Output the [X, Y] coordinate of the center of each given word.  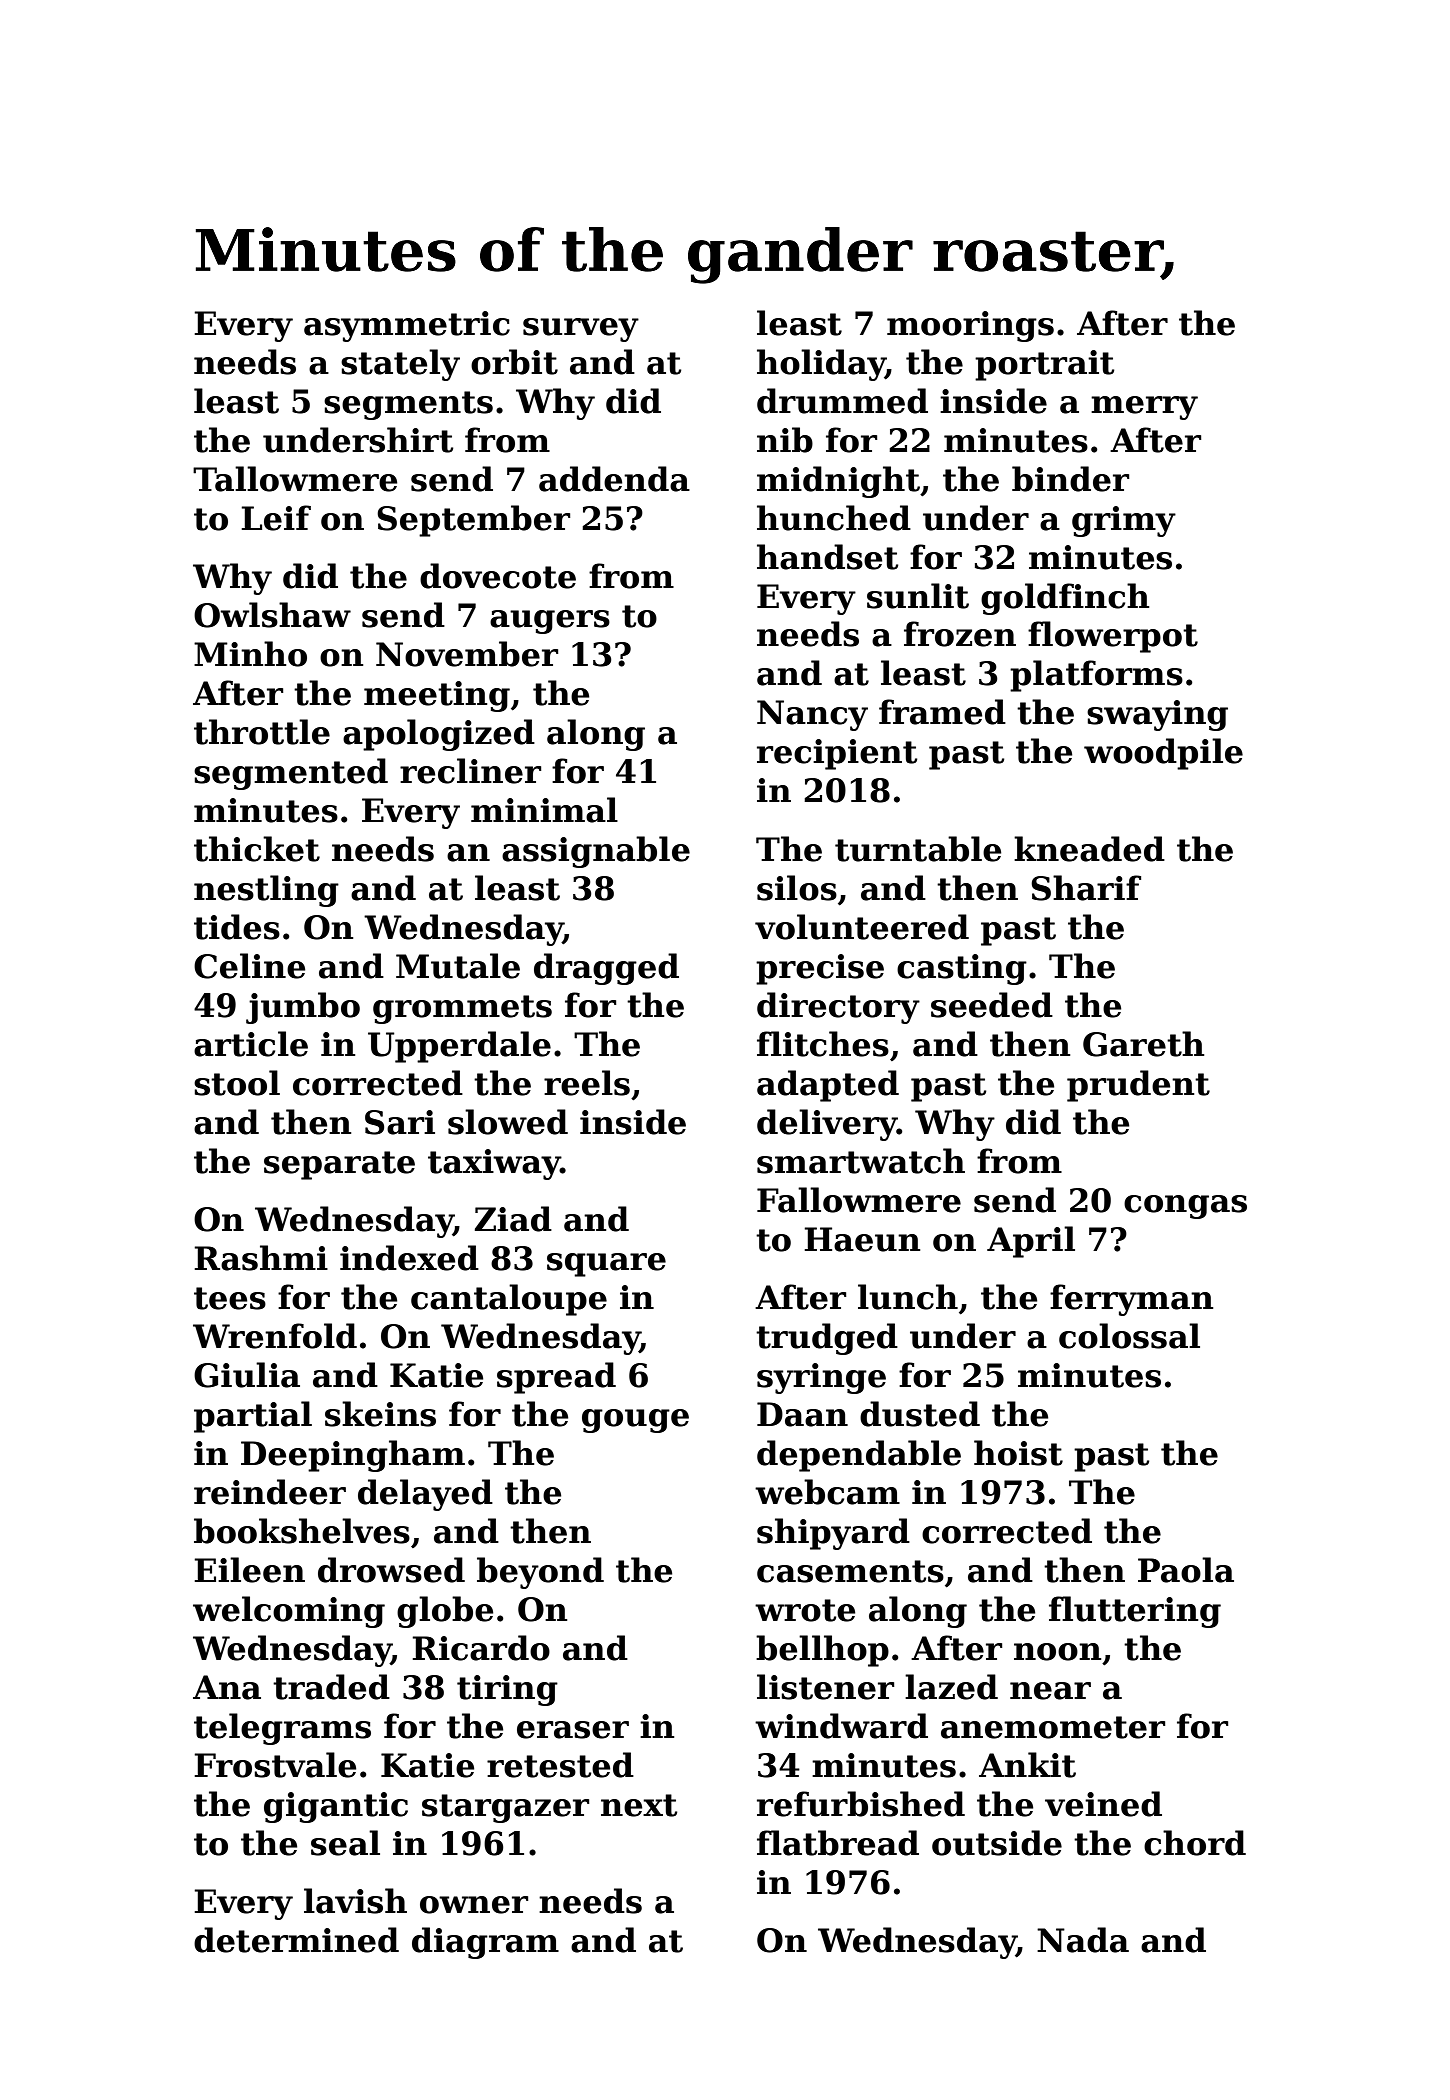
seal [345, 1843]
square [606, 1265]
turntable [918, 849]
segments [408, 405]
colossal [1129, 1336]
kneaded [1089, 849]
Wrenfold [275, 1336]
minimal [544, 810]
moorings [970, 326]
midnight [838, 482]
